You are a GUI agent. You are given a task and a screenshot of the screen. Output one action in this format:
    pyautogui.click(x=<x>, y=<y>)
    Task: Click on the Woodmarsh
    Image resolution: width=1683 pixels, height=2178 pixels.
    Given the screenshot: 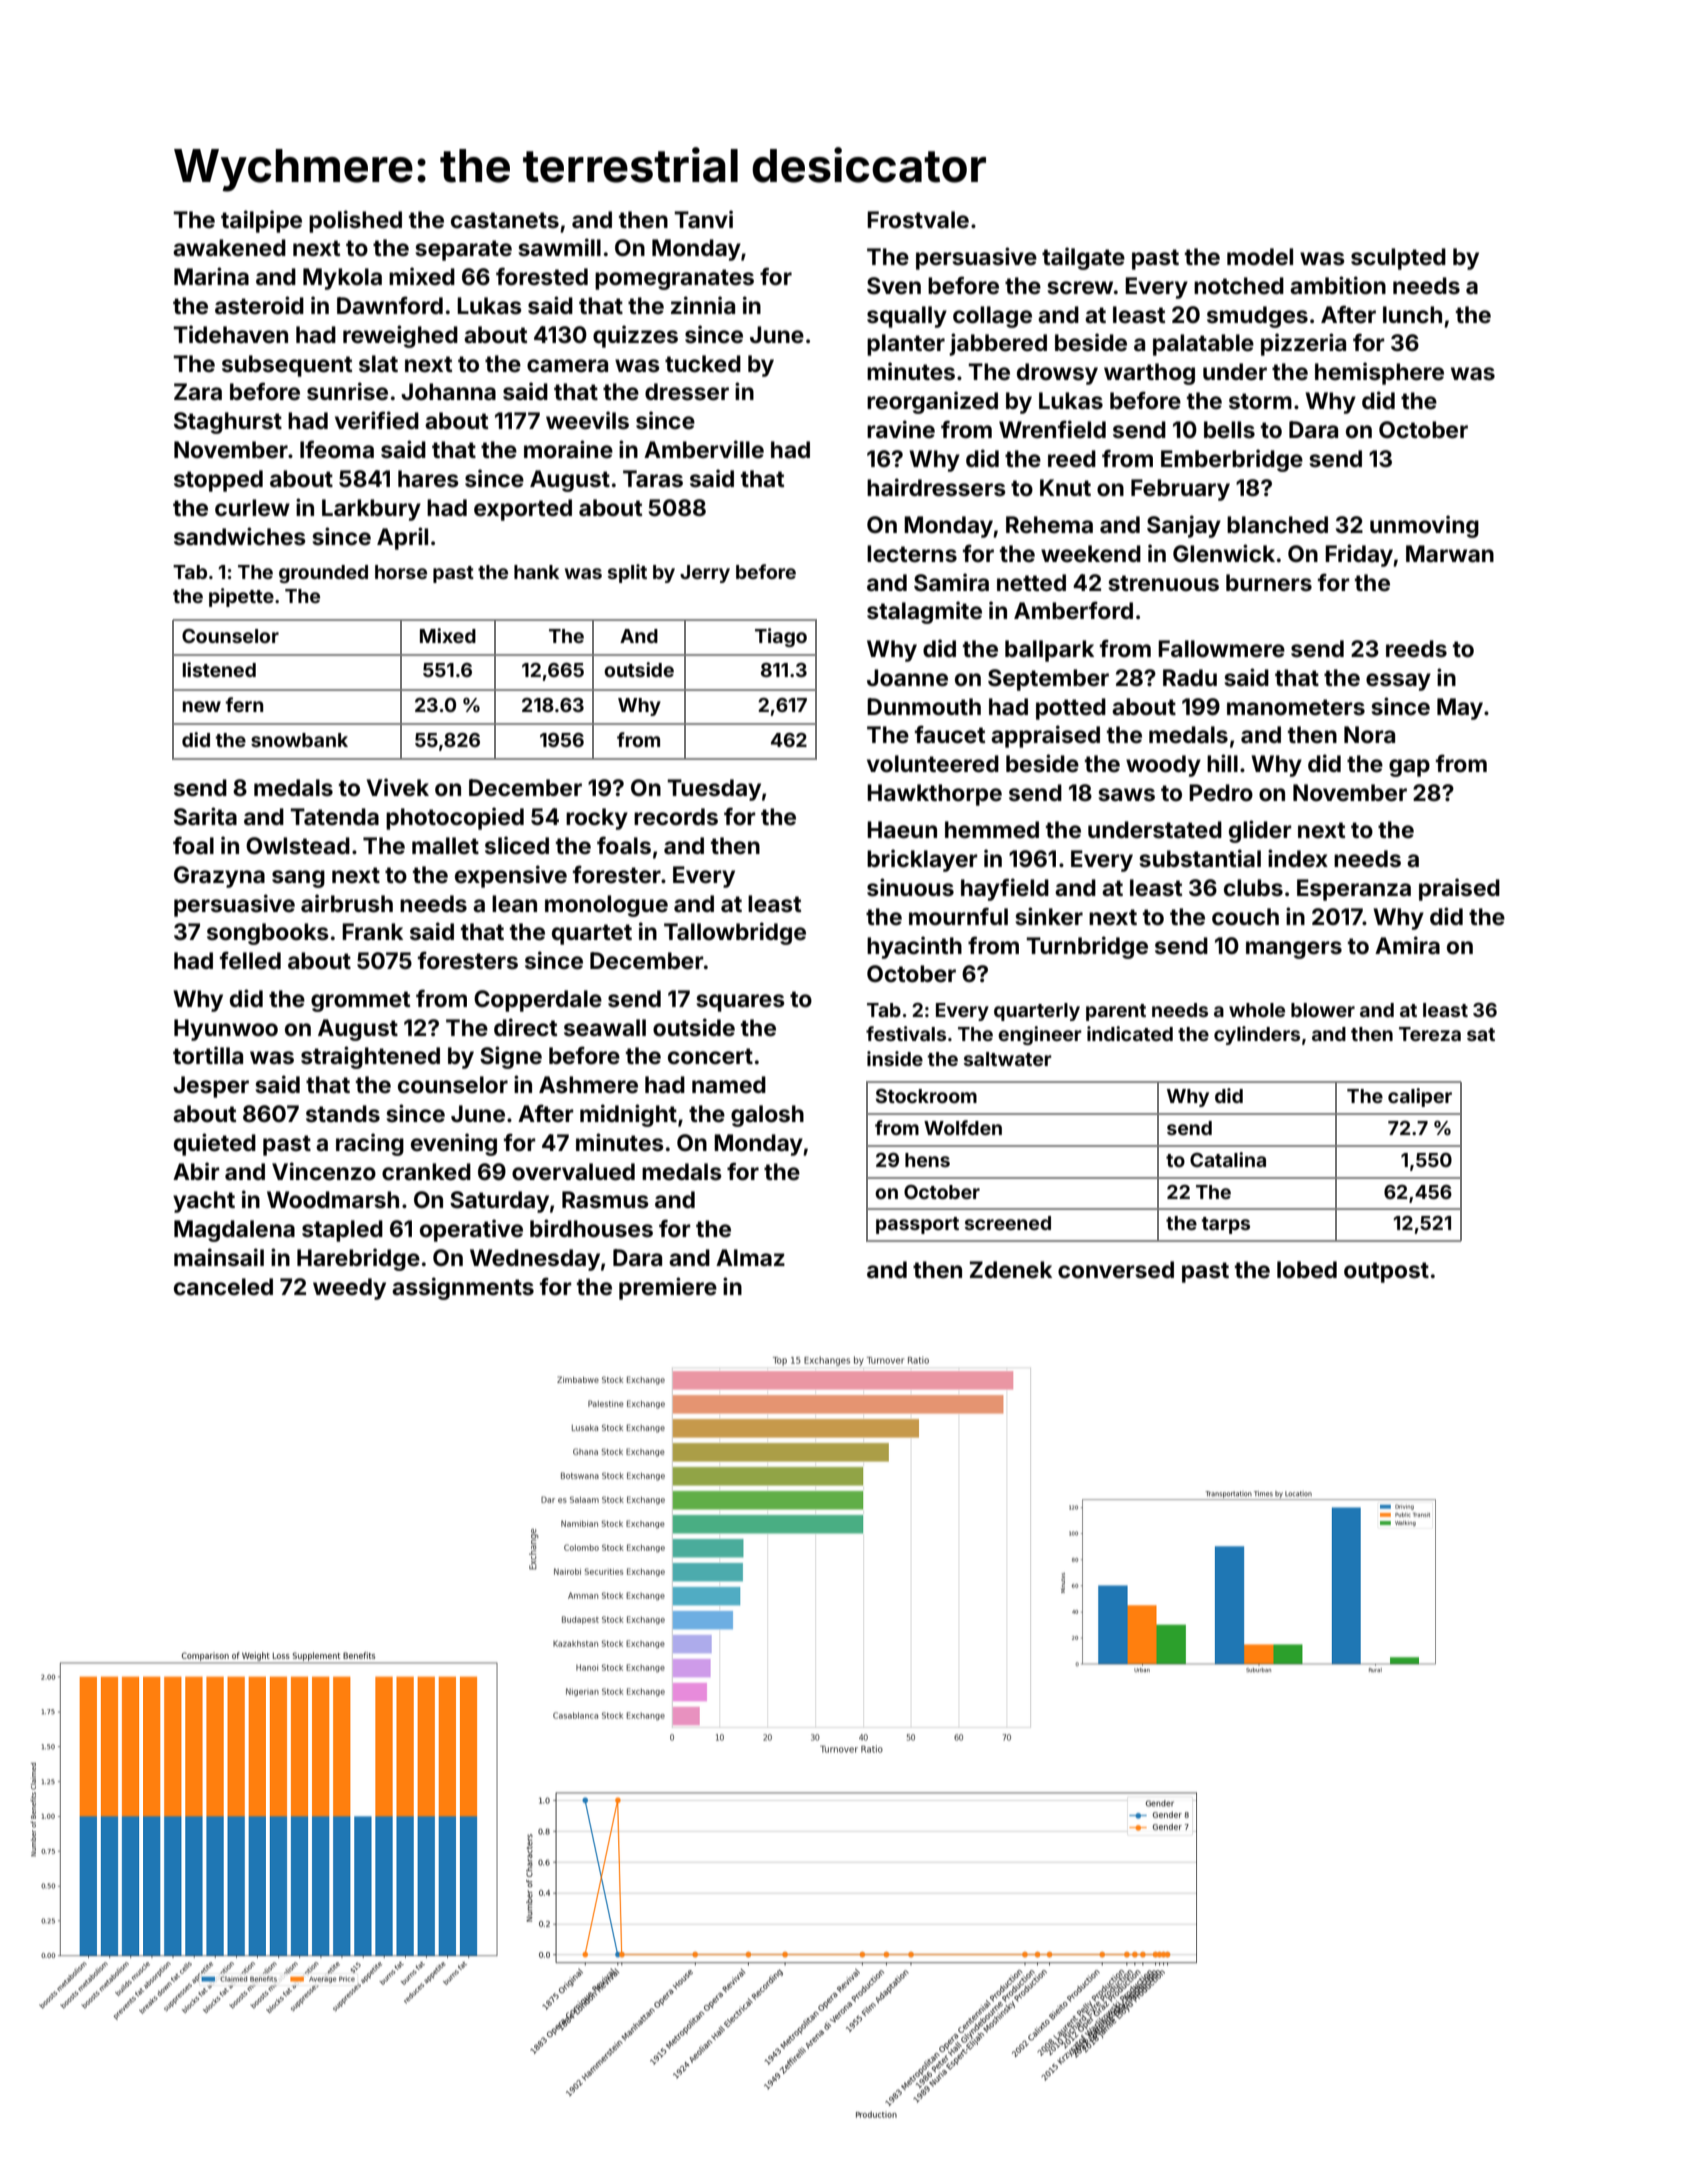 What is the action you would take?
    pyautogui.click(x=333, y=1200)
